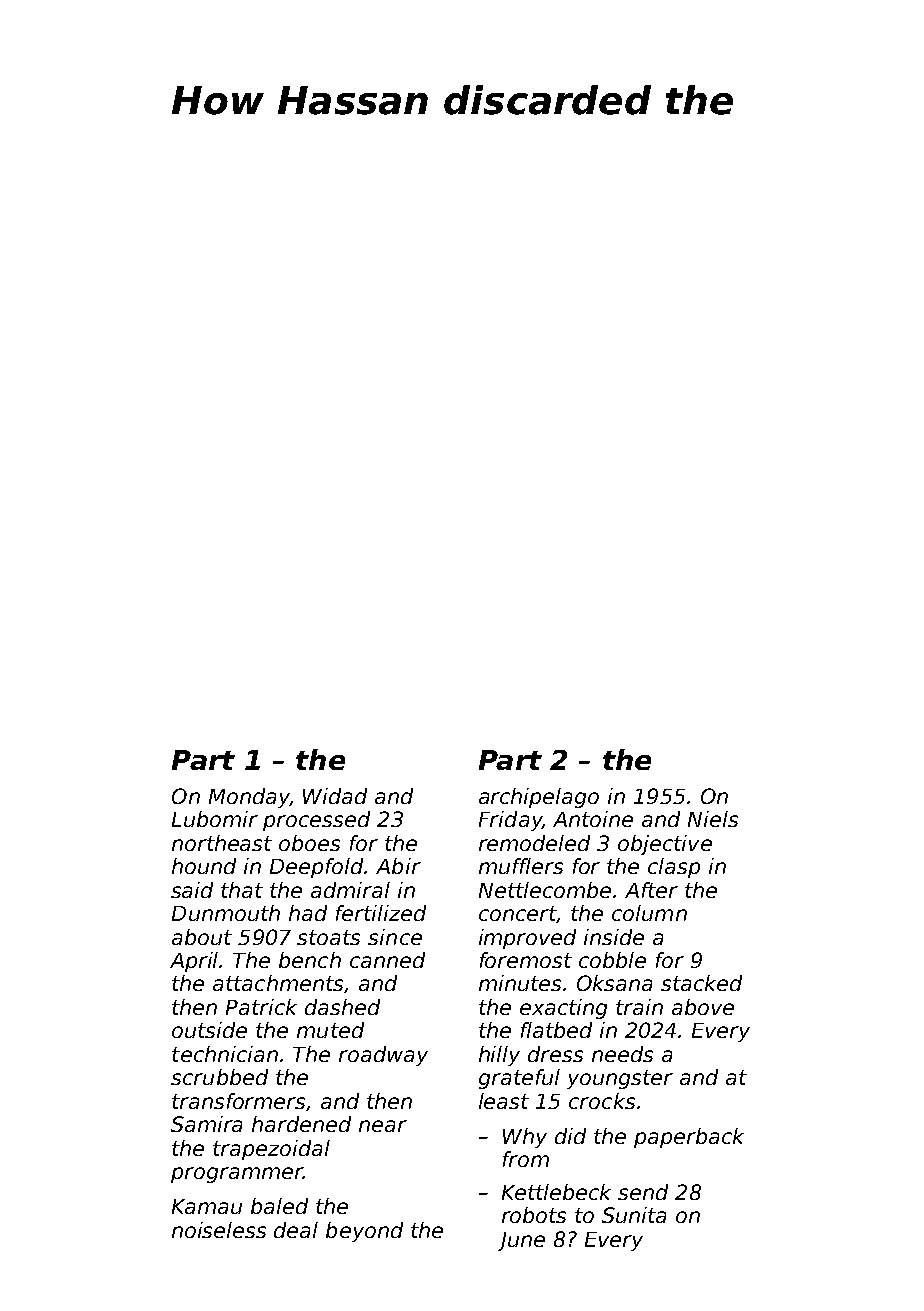 Image resolution: width=924 pixels, height=1311 pixels. What do you see at coordinates (237, 1175) in the screenshot?
I see `programmer` at bounding box center [237, 1175].
